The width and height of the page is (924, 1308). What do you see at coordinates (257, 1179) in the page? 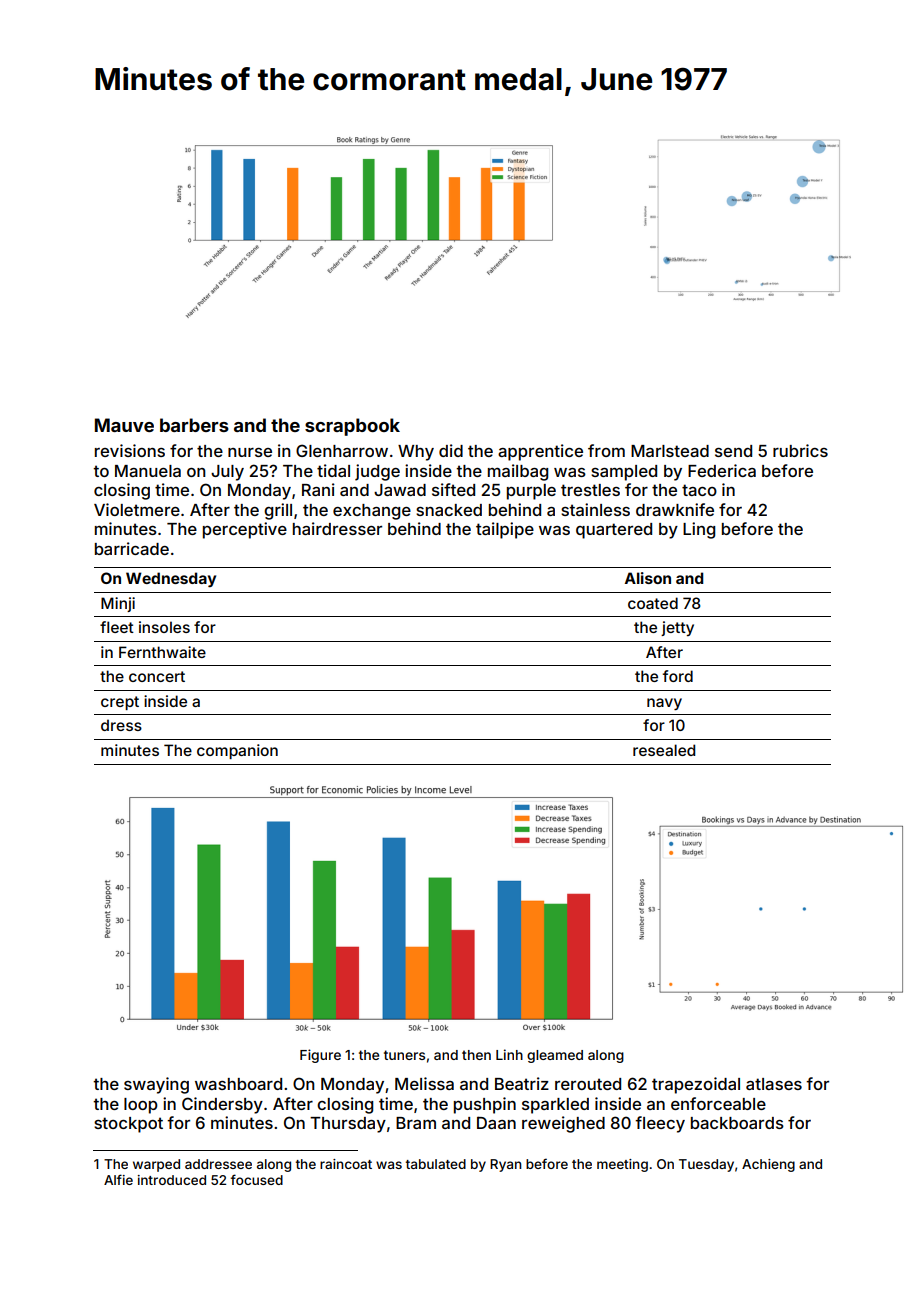
I see `focused` at bounding box center [257, 1179].
